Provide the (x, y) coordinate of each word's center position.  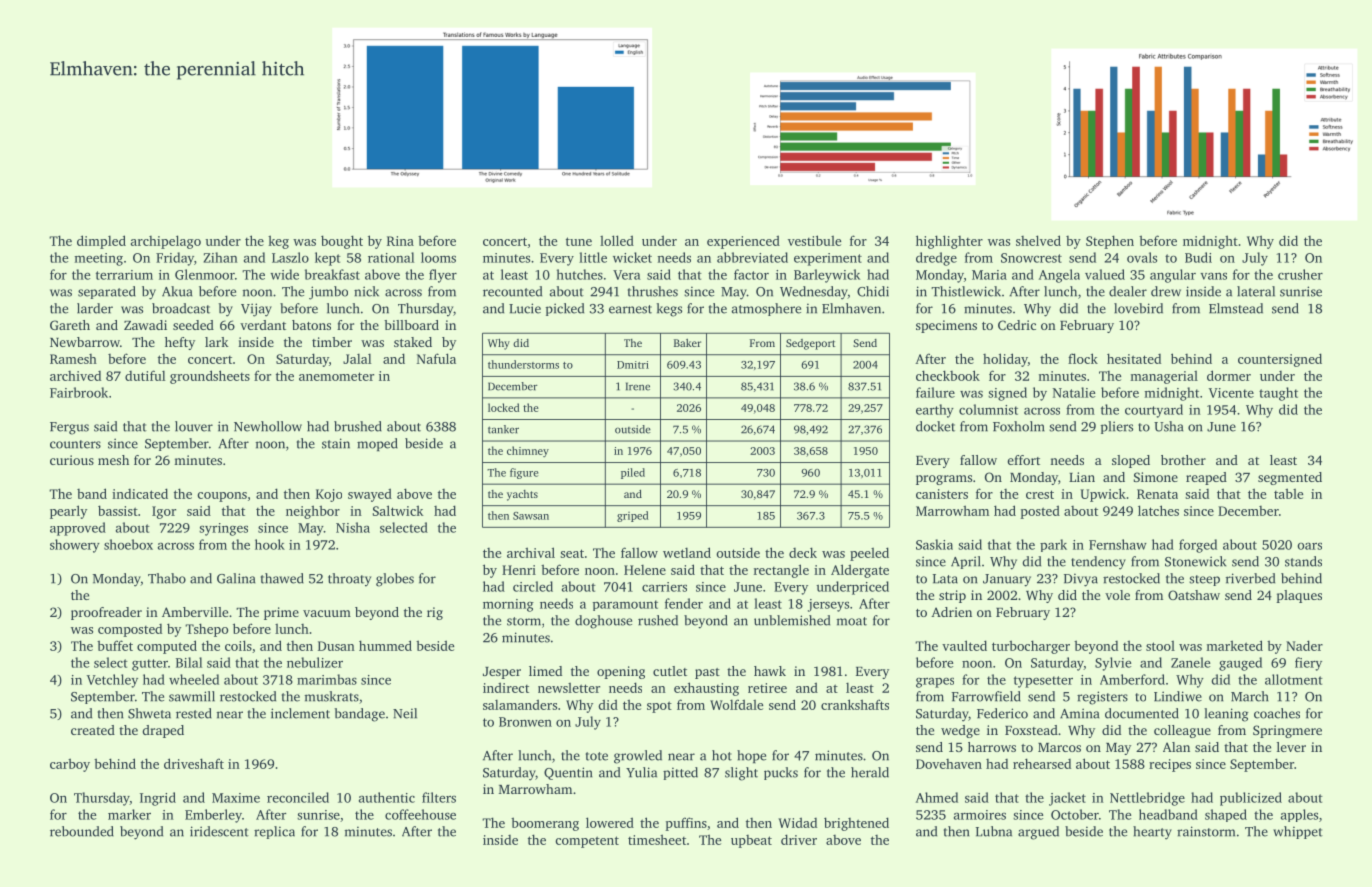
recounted (512, 291)
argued (1038, 833)
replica (274, 832)
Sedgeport (810, 344)
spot (659, 707)
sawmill (192, 696)
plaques (1299, 596)
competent (587, 842)
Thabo (167, 578)
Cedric (1017, 325)
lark (217, 342)
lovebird (1138, 308)
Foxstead (1031, 730)
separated (107, 292)
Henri (519, 570)
